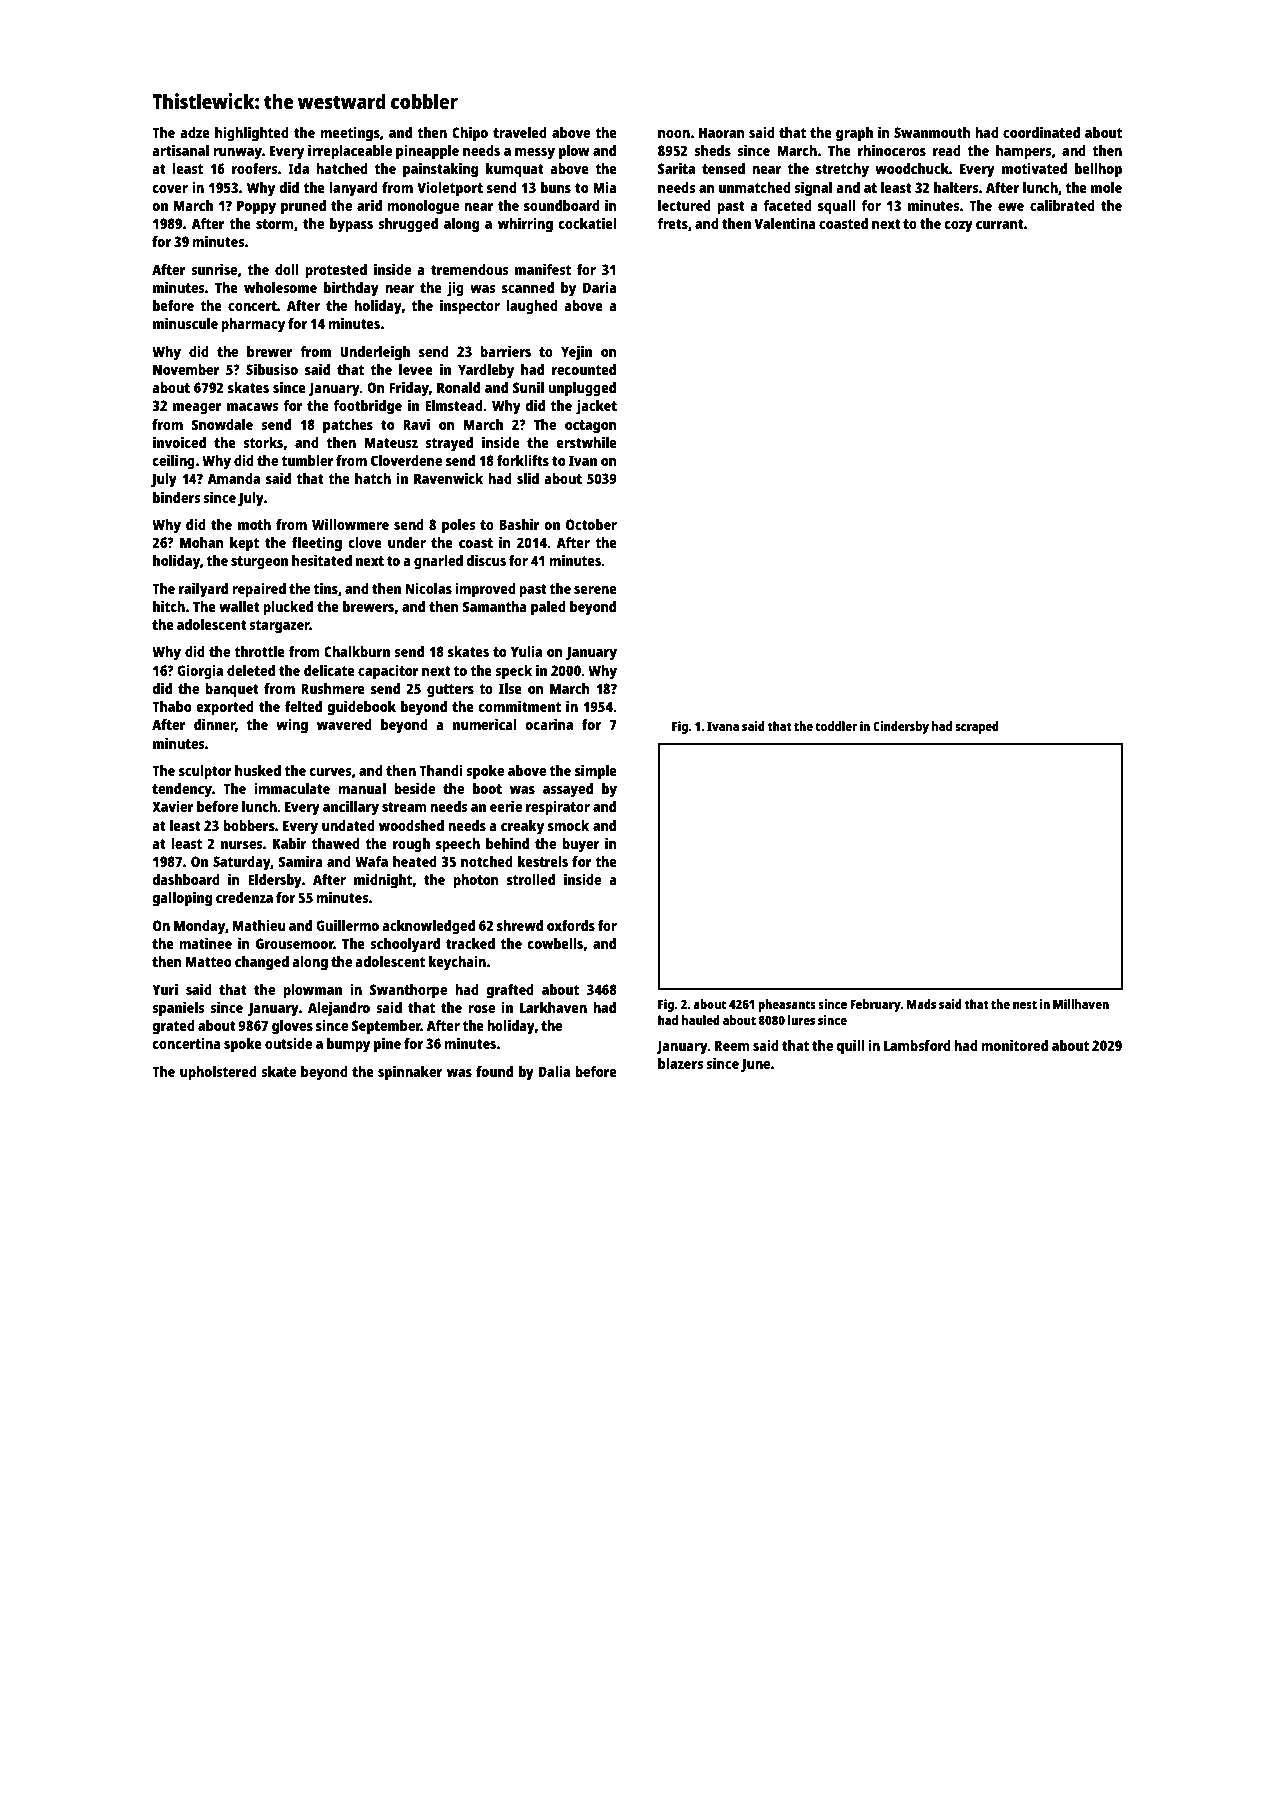 The height and width of the screenshot is (1804, 1275). I want to click on toddler, so click(836, 726).
